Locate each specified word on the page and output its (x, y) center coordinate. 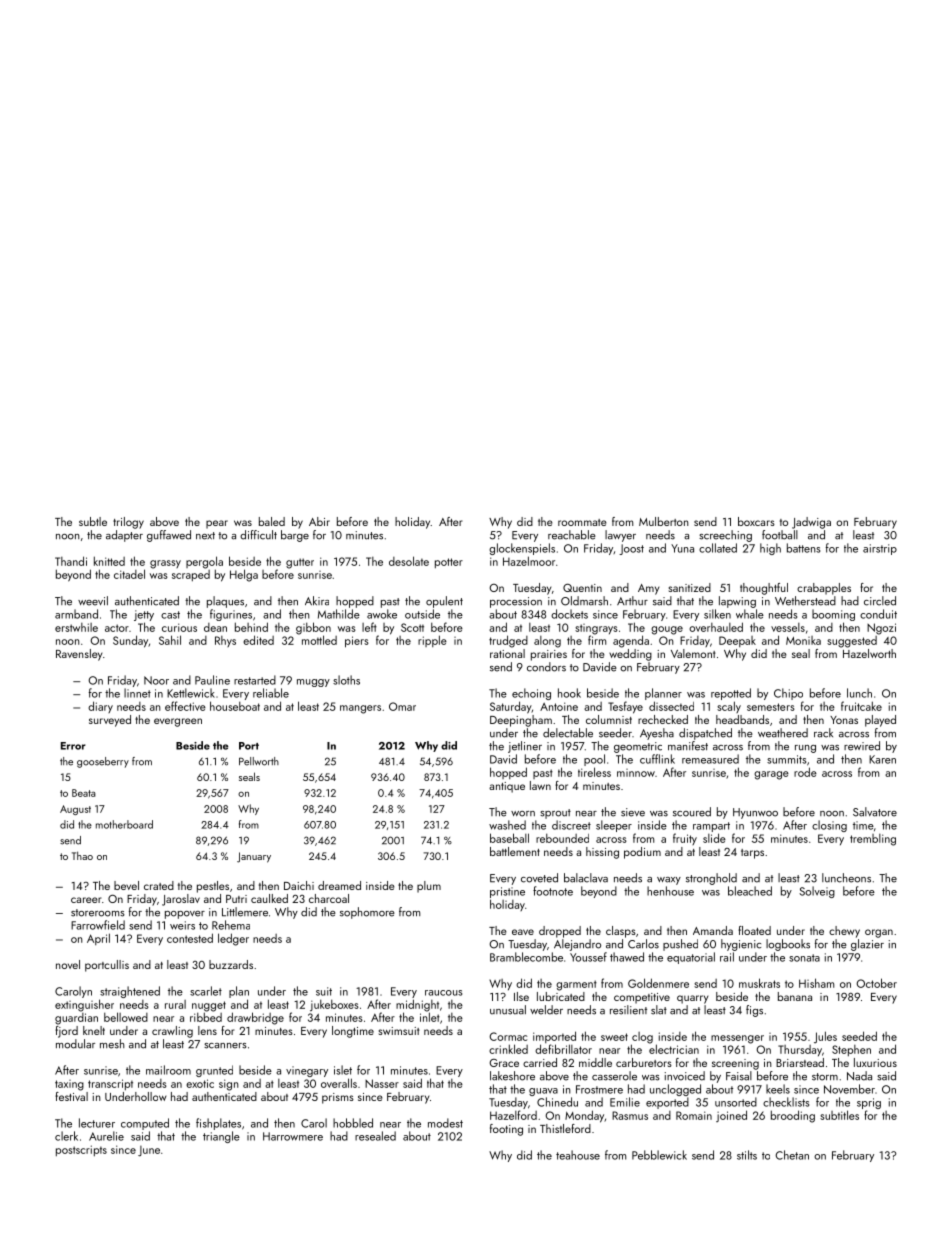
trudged (508, 641)
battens (803, 548)
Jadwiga (811, 523)
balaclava (586, 878)
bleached (750, 891)
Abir (319, 521)
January (254, 857)
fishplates (218, 1124)
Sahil (170, 640)
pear (217, 524)
